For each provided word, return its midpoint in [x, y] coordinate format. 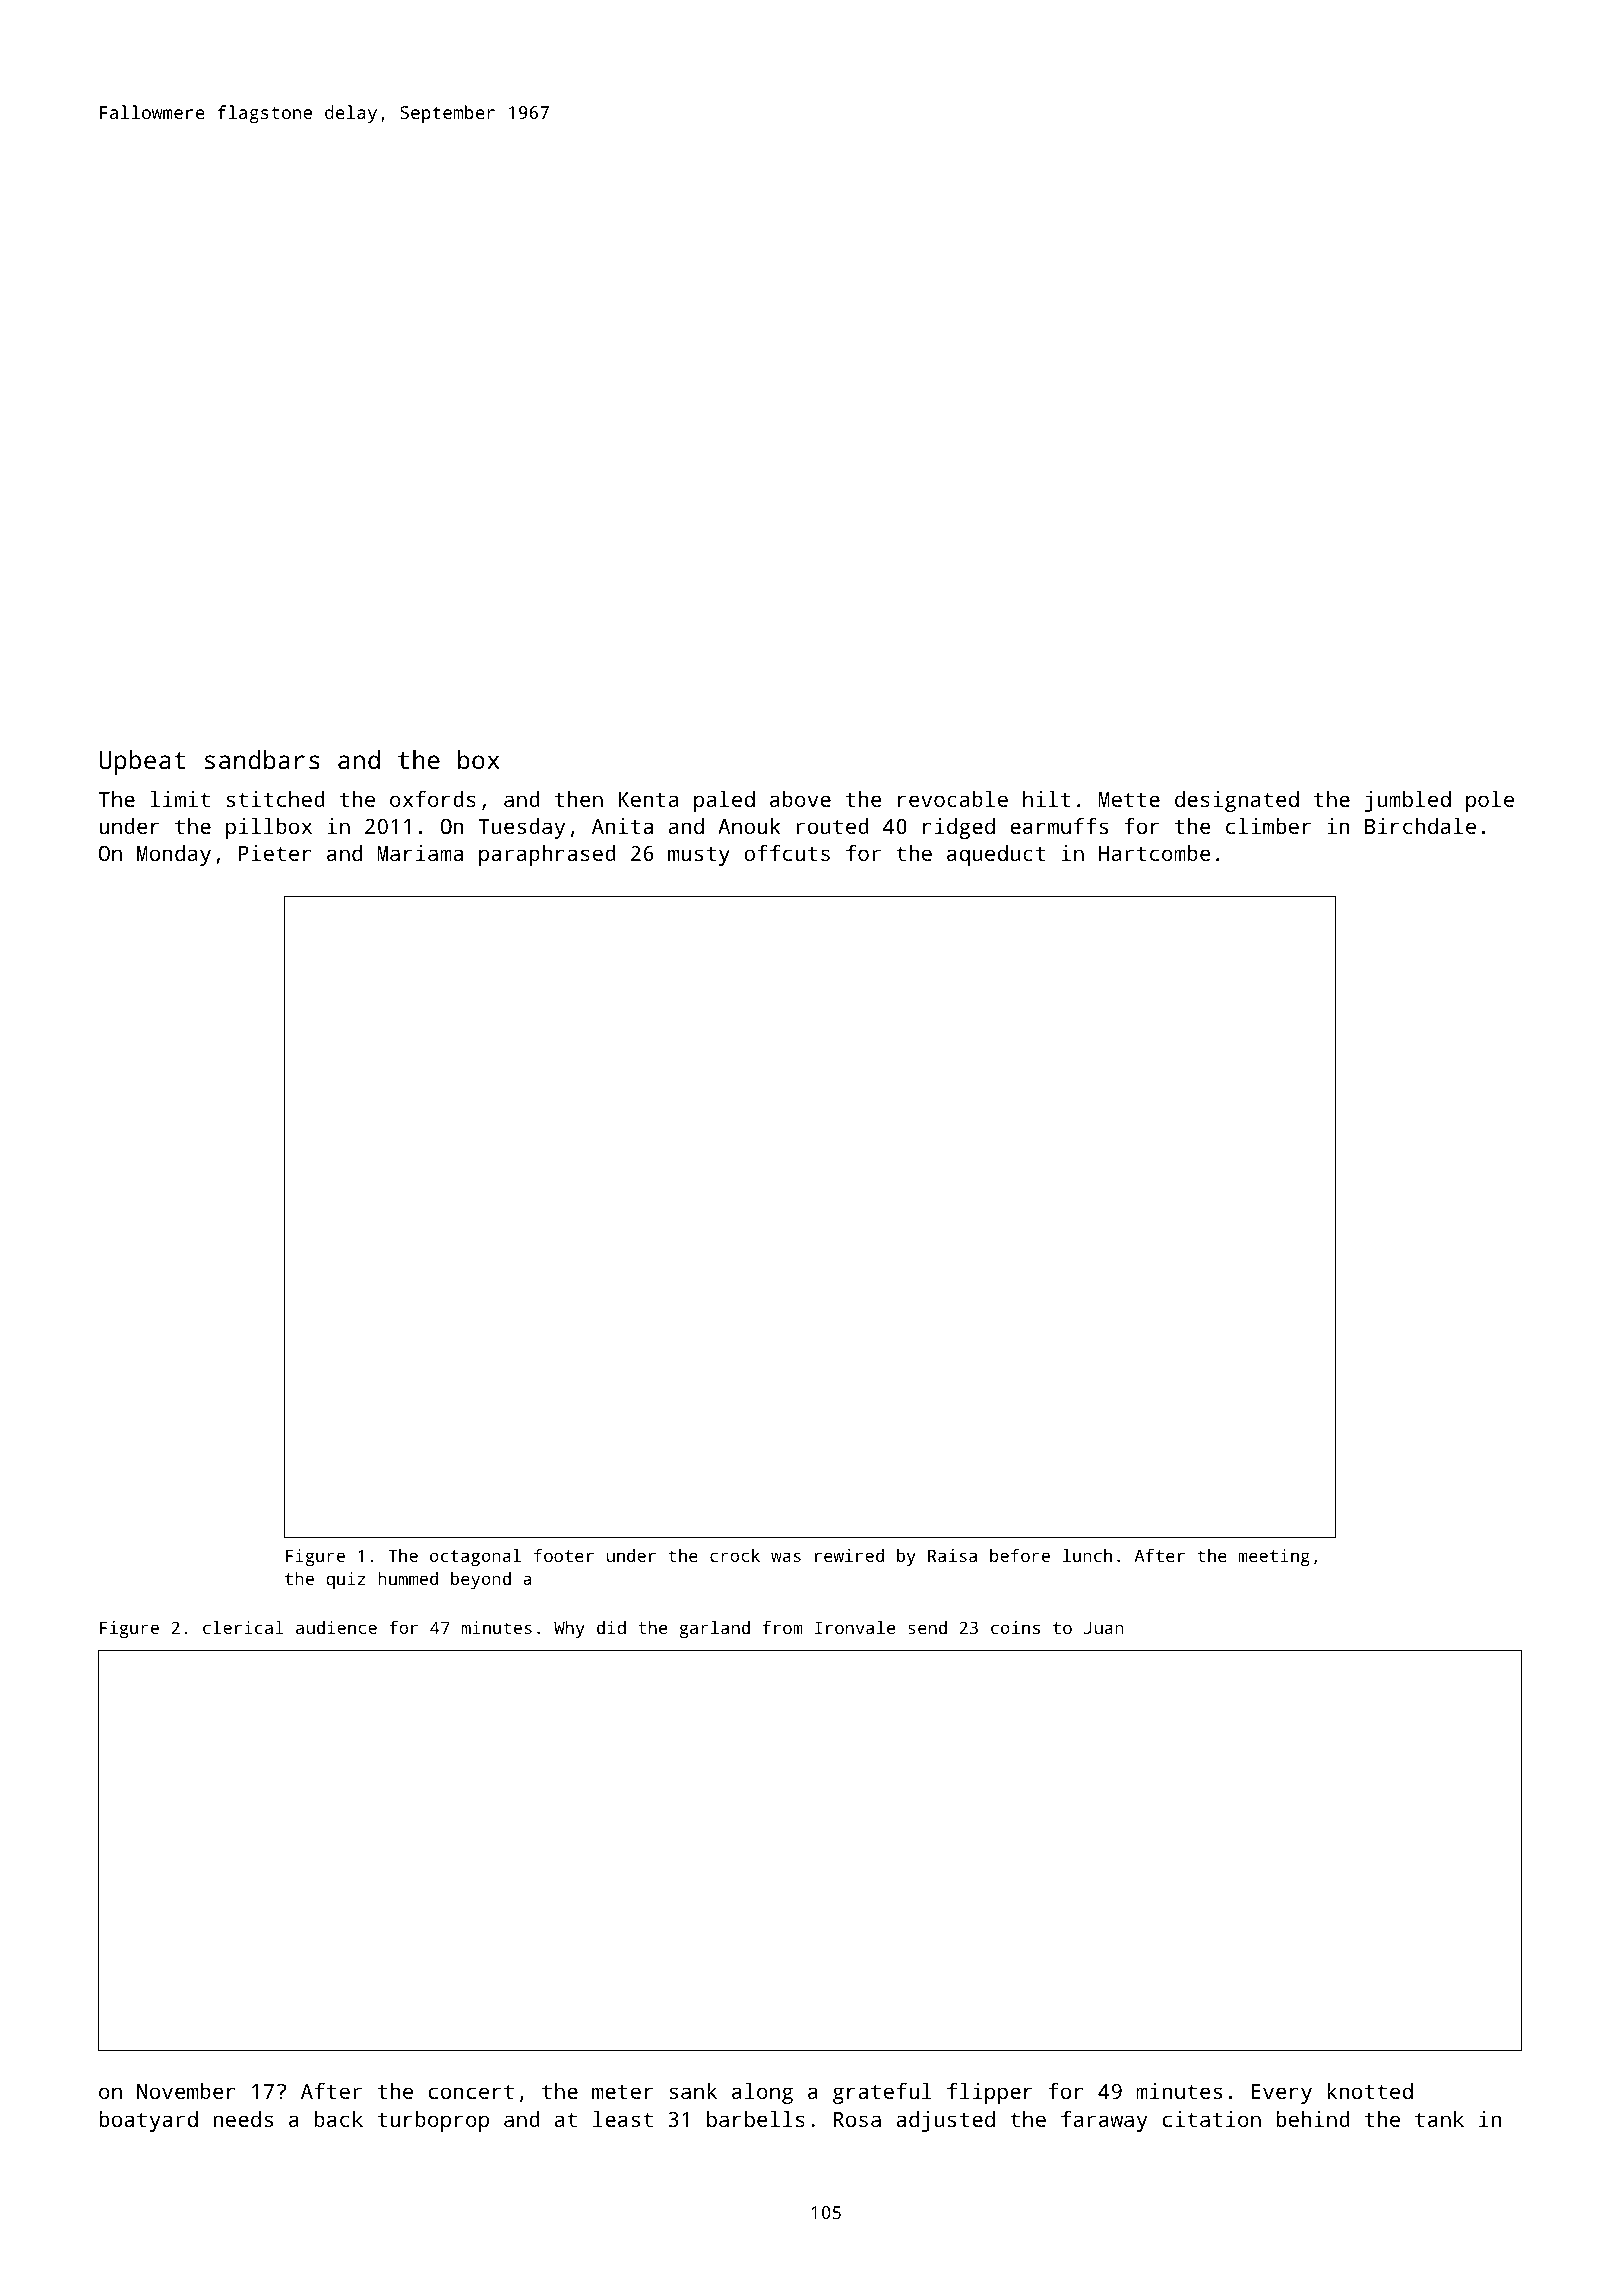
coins [1015, 1627]
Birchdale [1420, 826]
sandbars [262, 759]
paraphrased [547, 855]
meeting [1274, 1557]
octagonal [475, 1557]
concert [471, 2091]
